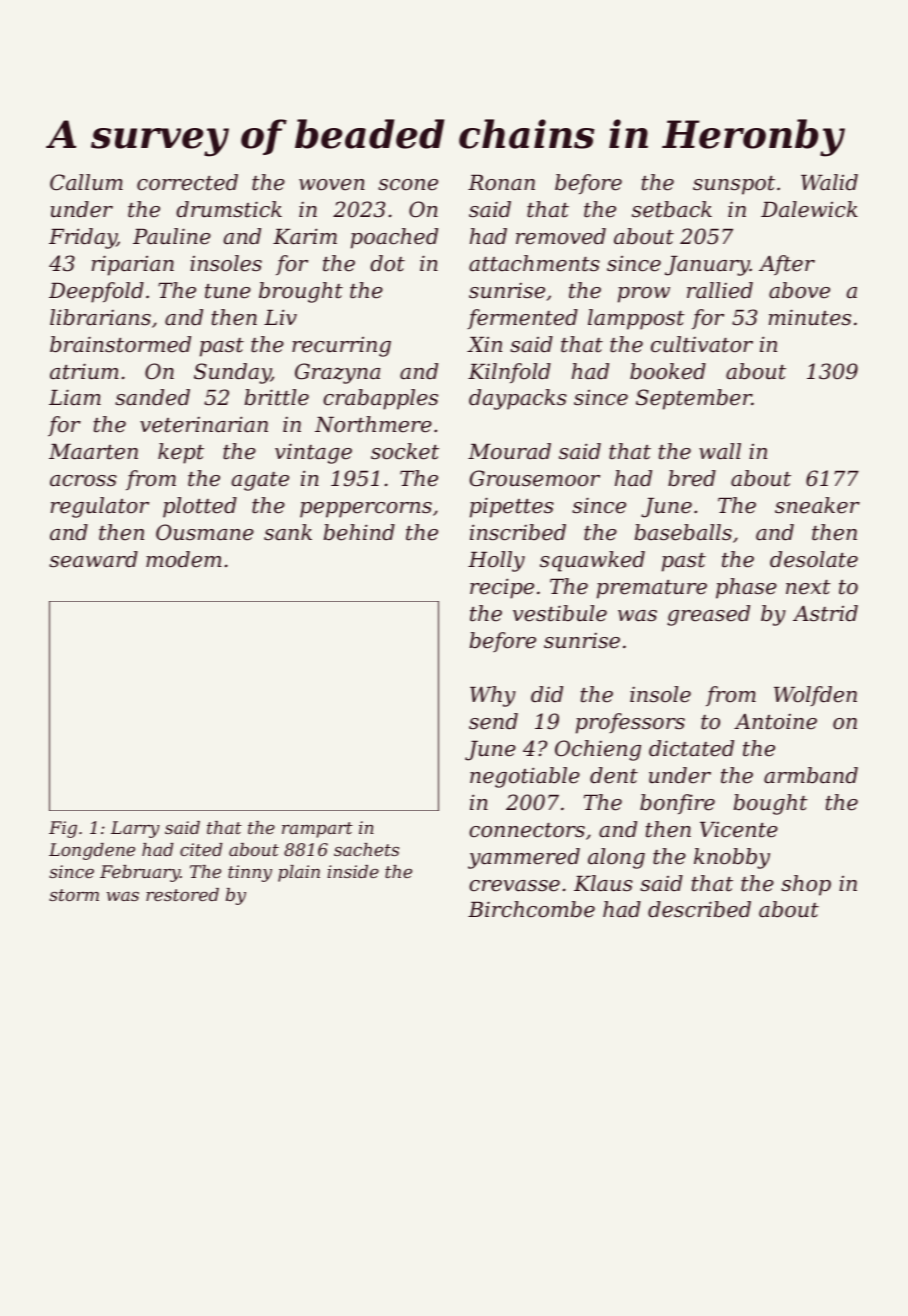 This screenshot has width=908, height=1316. What do you see at coordinates (63, 829) in the screenshot?
I see `Fig` at bounding box center [63, 829].
